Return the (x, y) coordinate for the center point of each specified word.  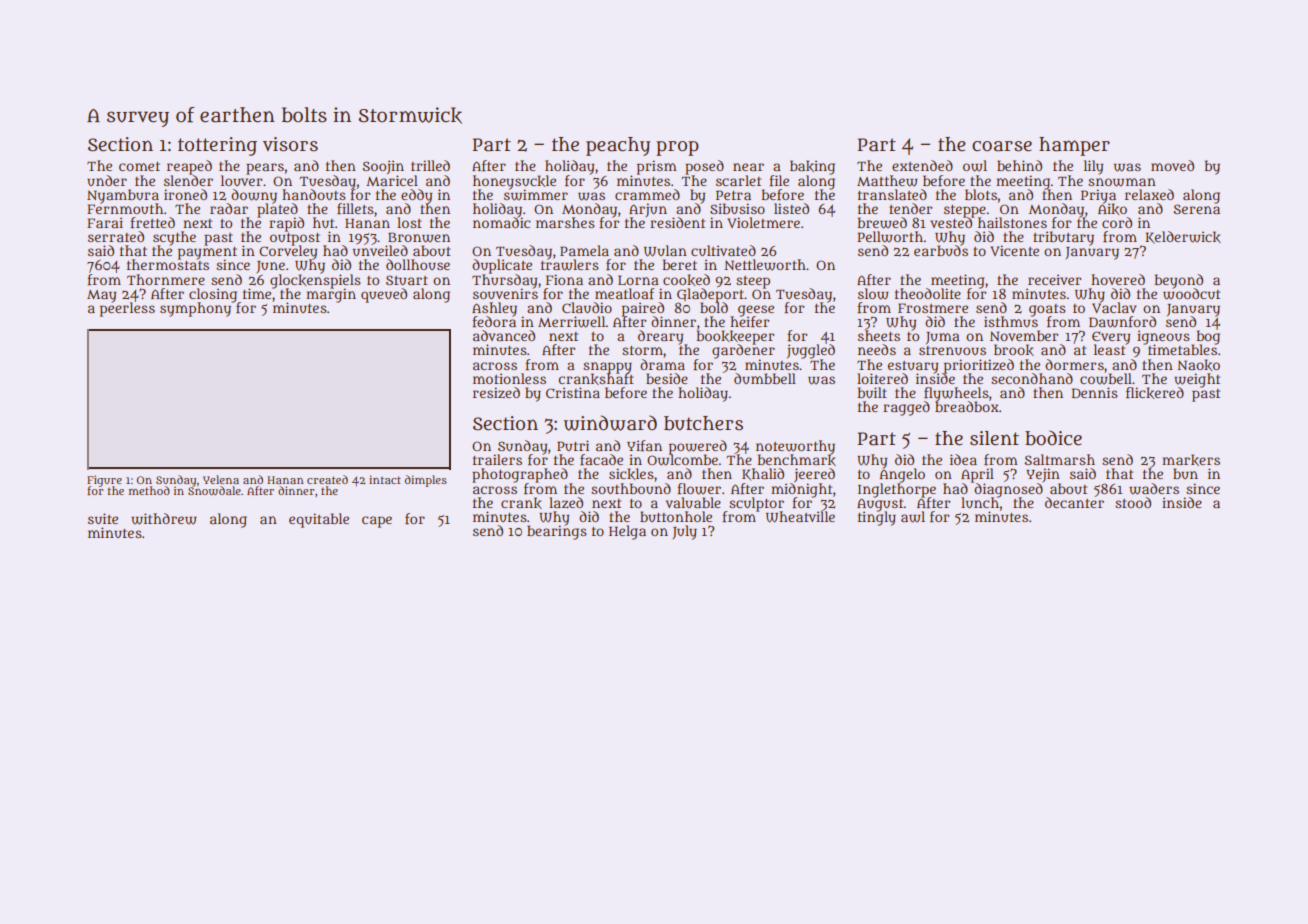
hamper (1074, 146)
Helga (627, 532)
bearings (557, 532)
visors (290, 144)
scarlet (738, 180)
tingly (877, 518)
